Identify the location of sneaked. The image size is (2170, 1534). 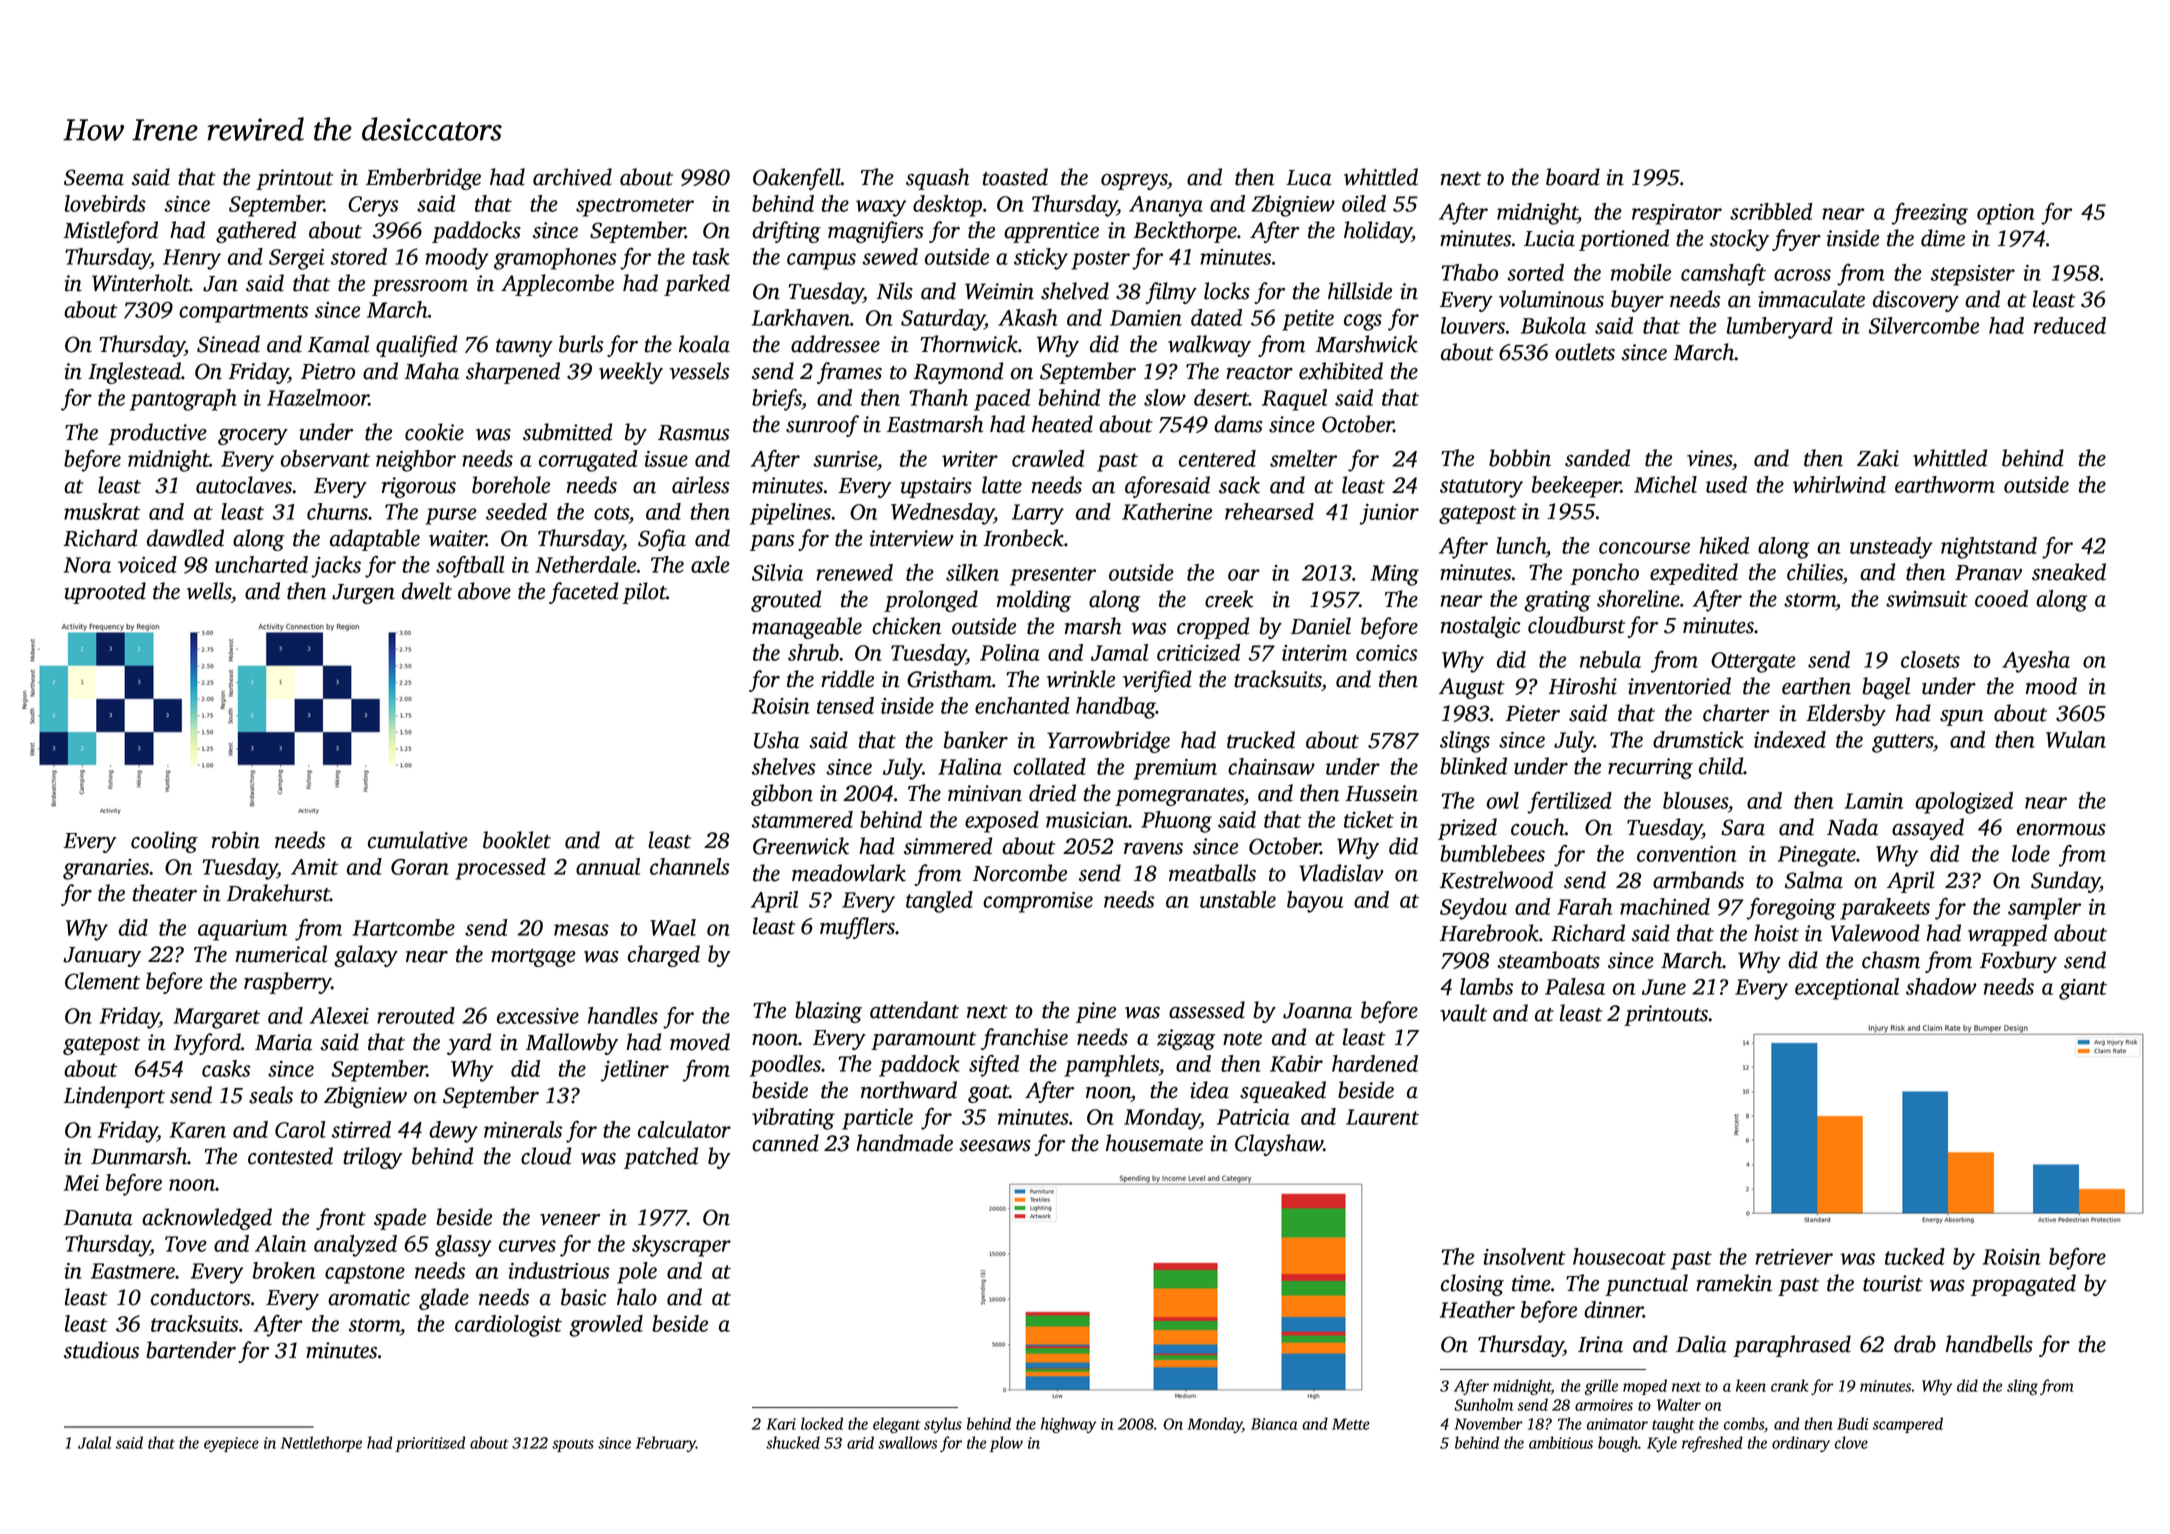
(2069, 572).
